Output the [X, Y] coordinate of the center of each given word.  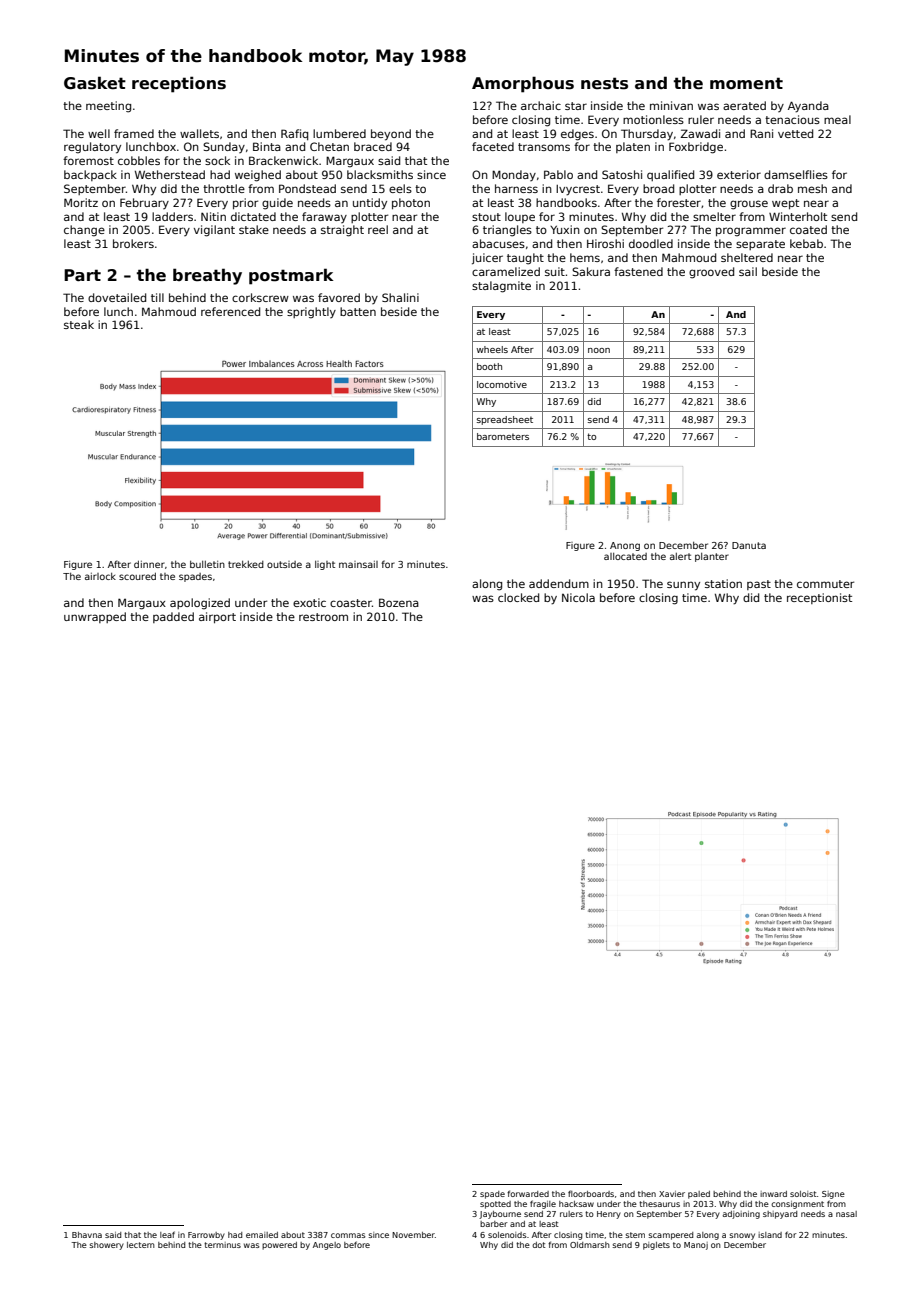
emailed [262, 1235]
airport [217, 617]
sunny [683, 586]
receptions [179, 84]
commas [348, 1235]
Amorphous [523, 84]
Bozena [399, 602]
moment [746, 83]
